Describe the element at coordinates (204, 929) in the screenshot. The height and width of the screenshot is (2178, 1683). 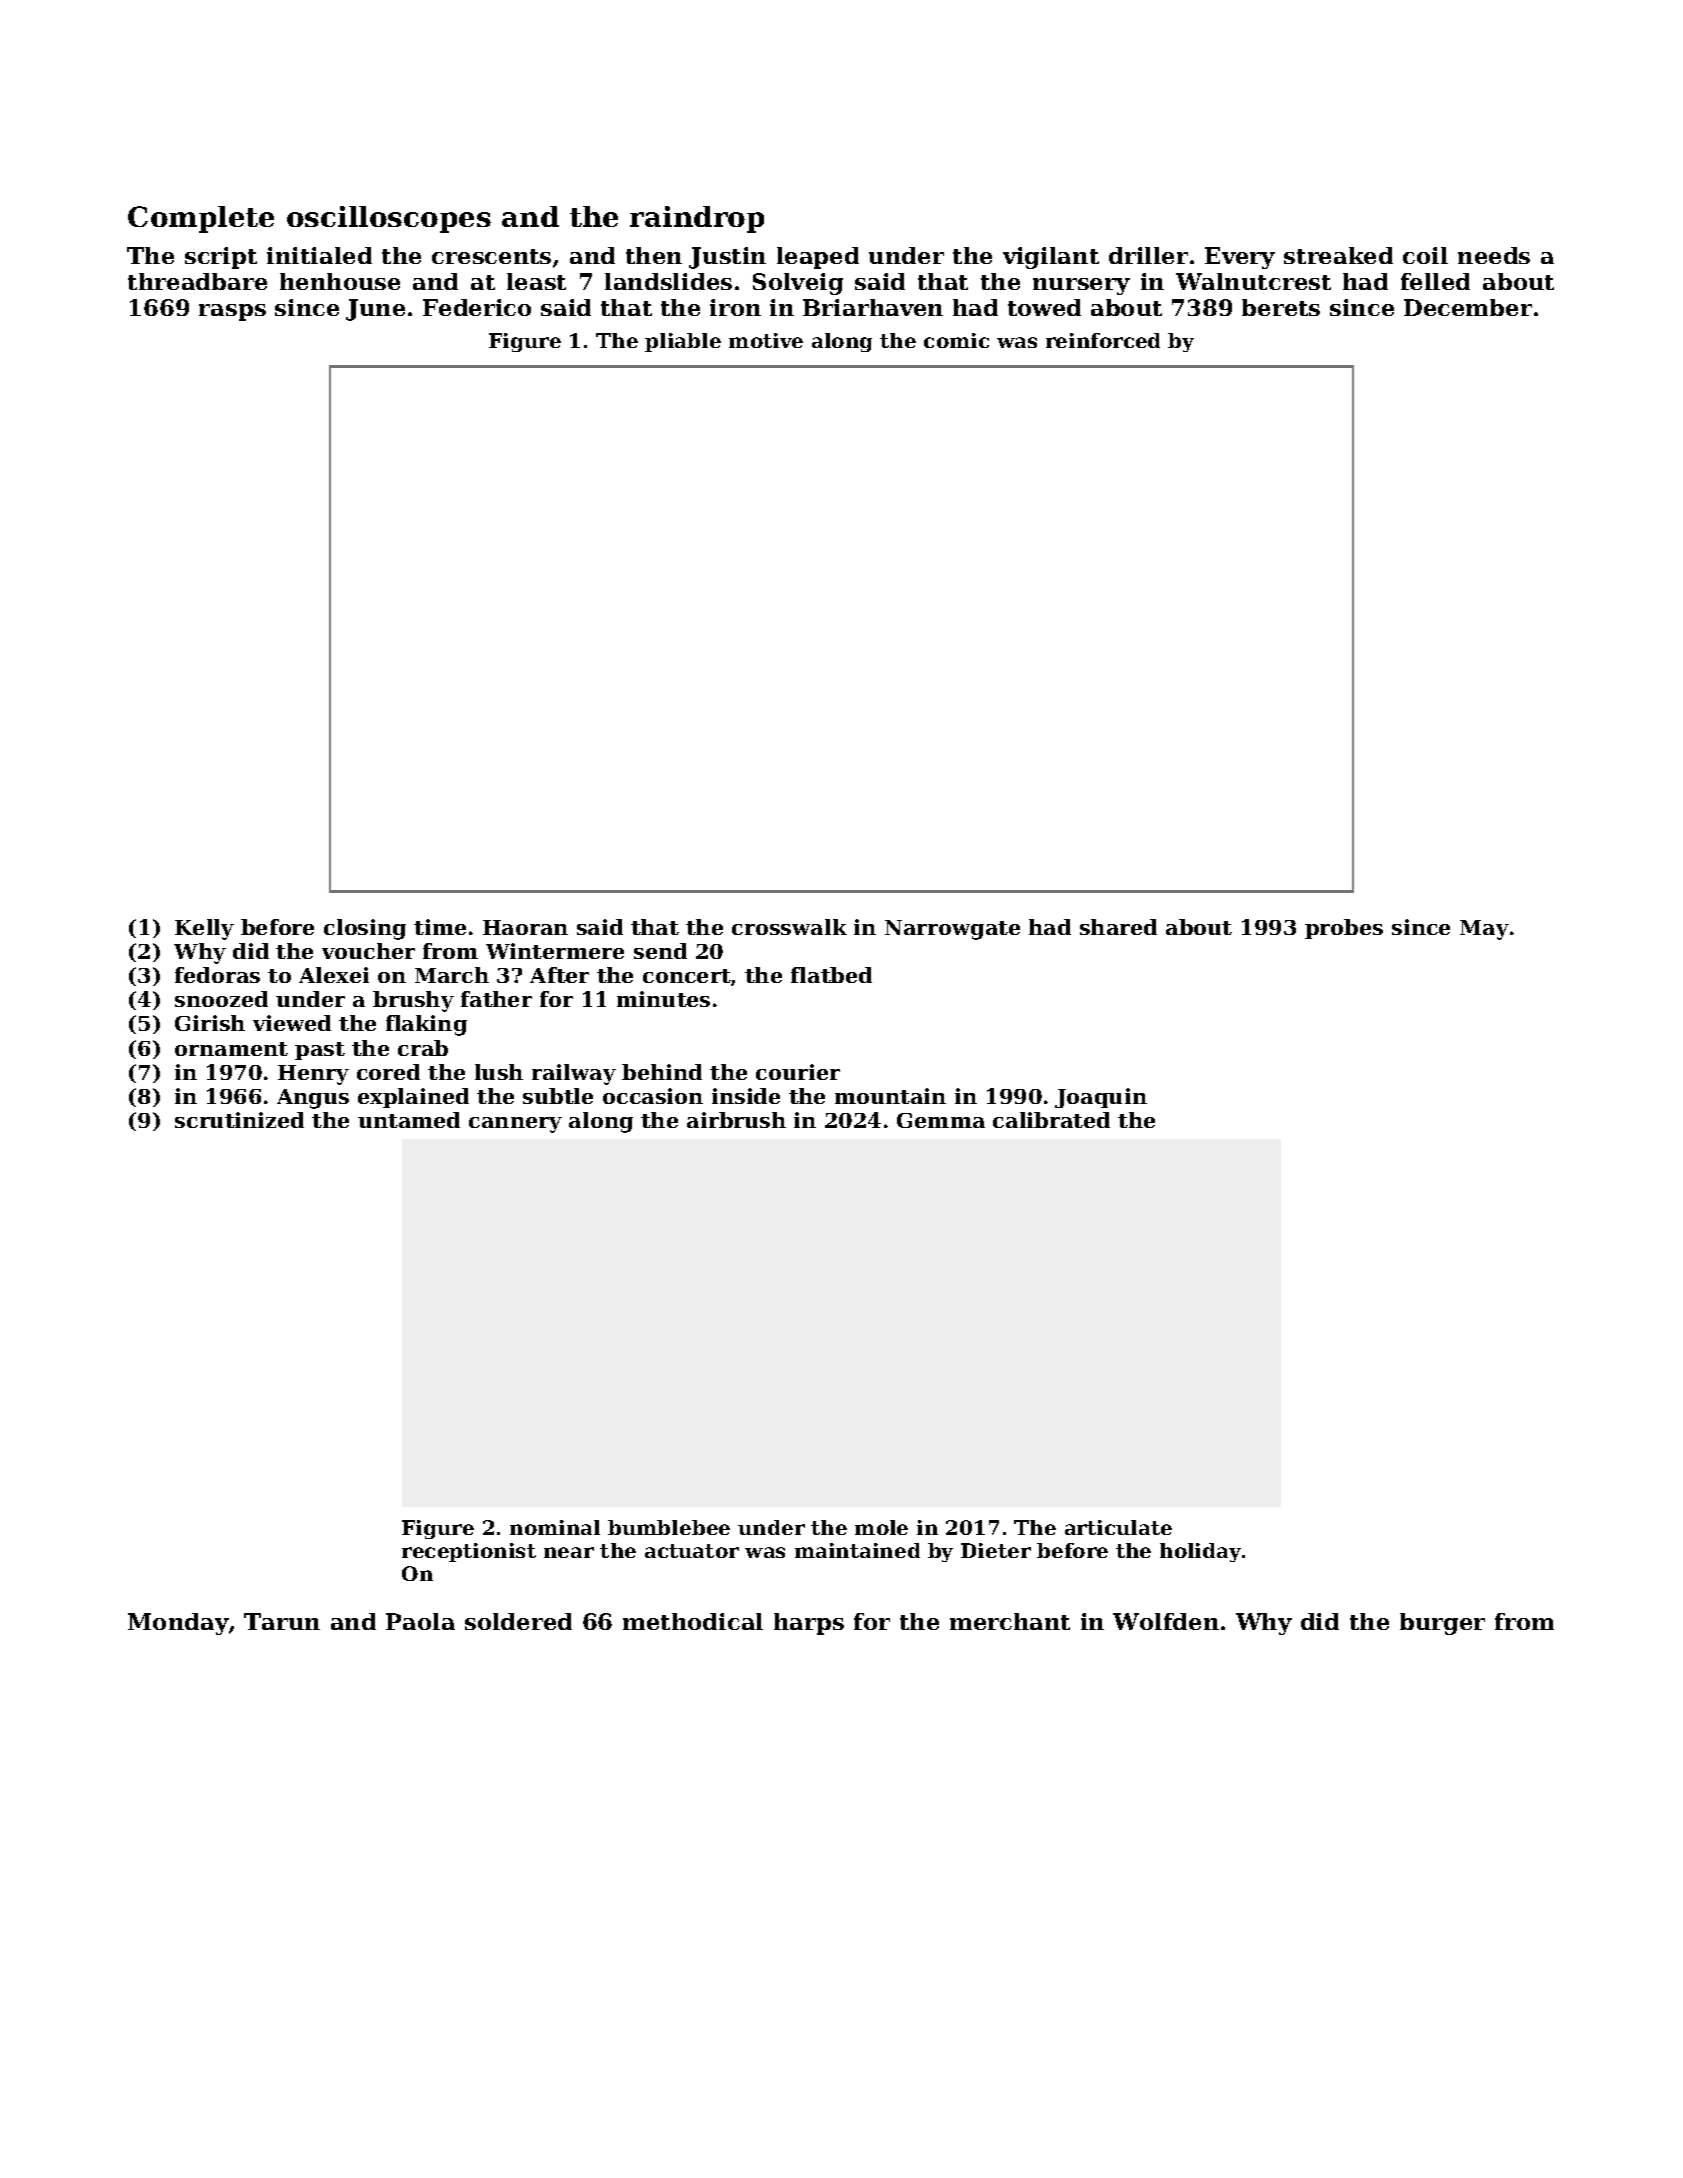
I see `Kelly` at that location.
